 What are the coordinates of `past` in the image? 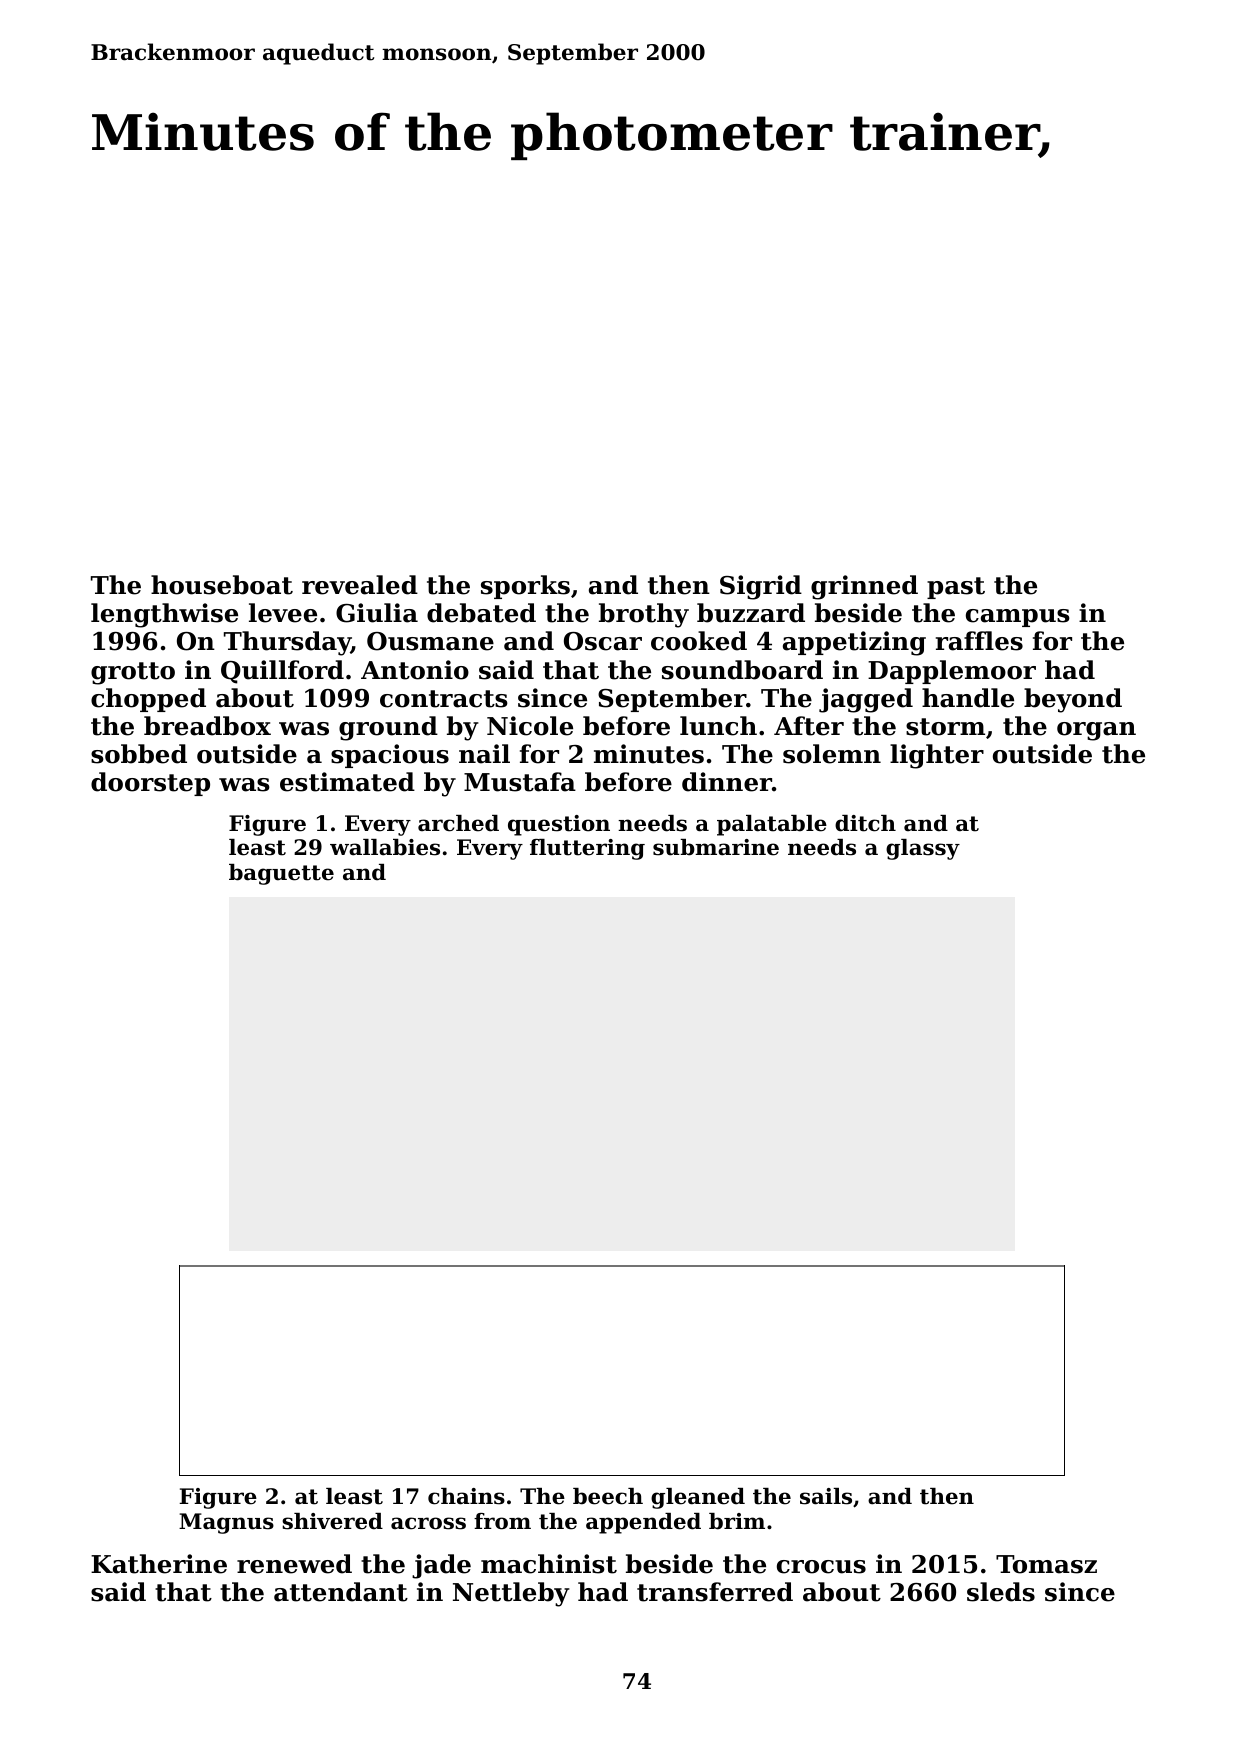 It's located at (956, 588).
